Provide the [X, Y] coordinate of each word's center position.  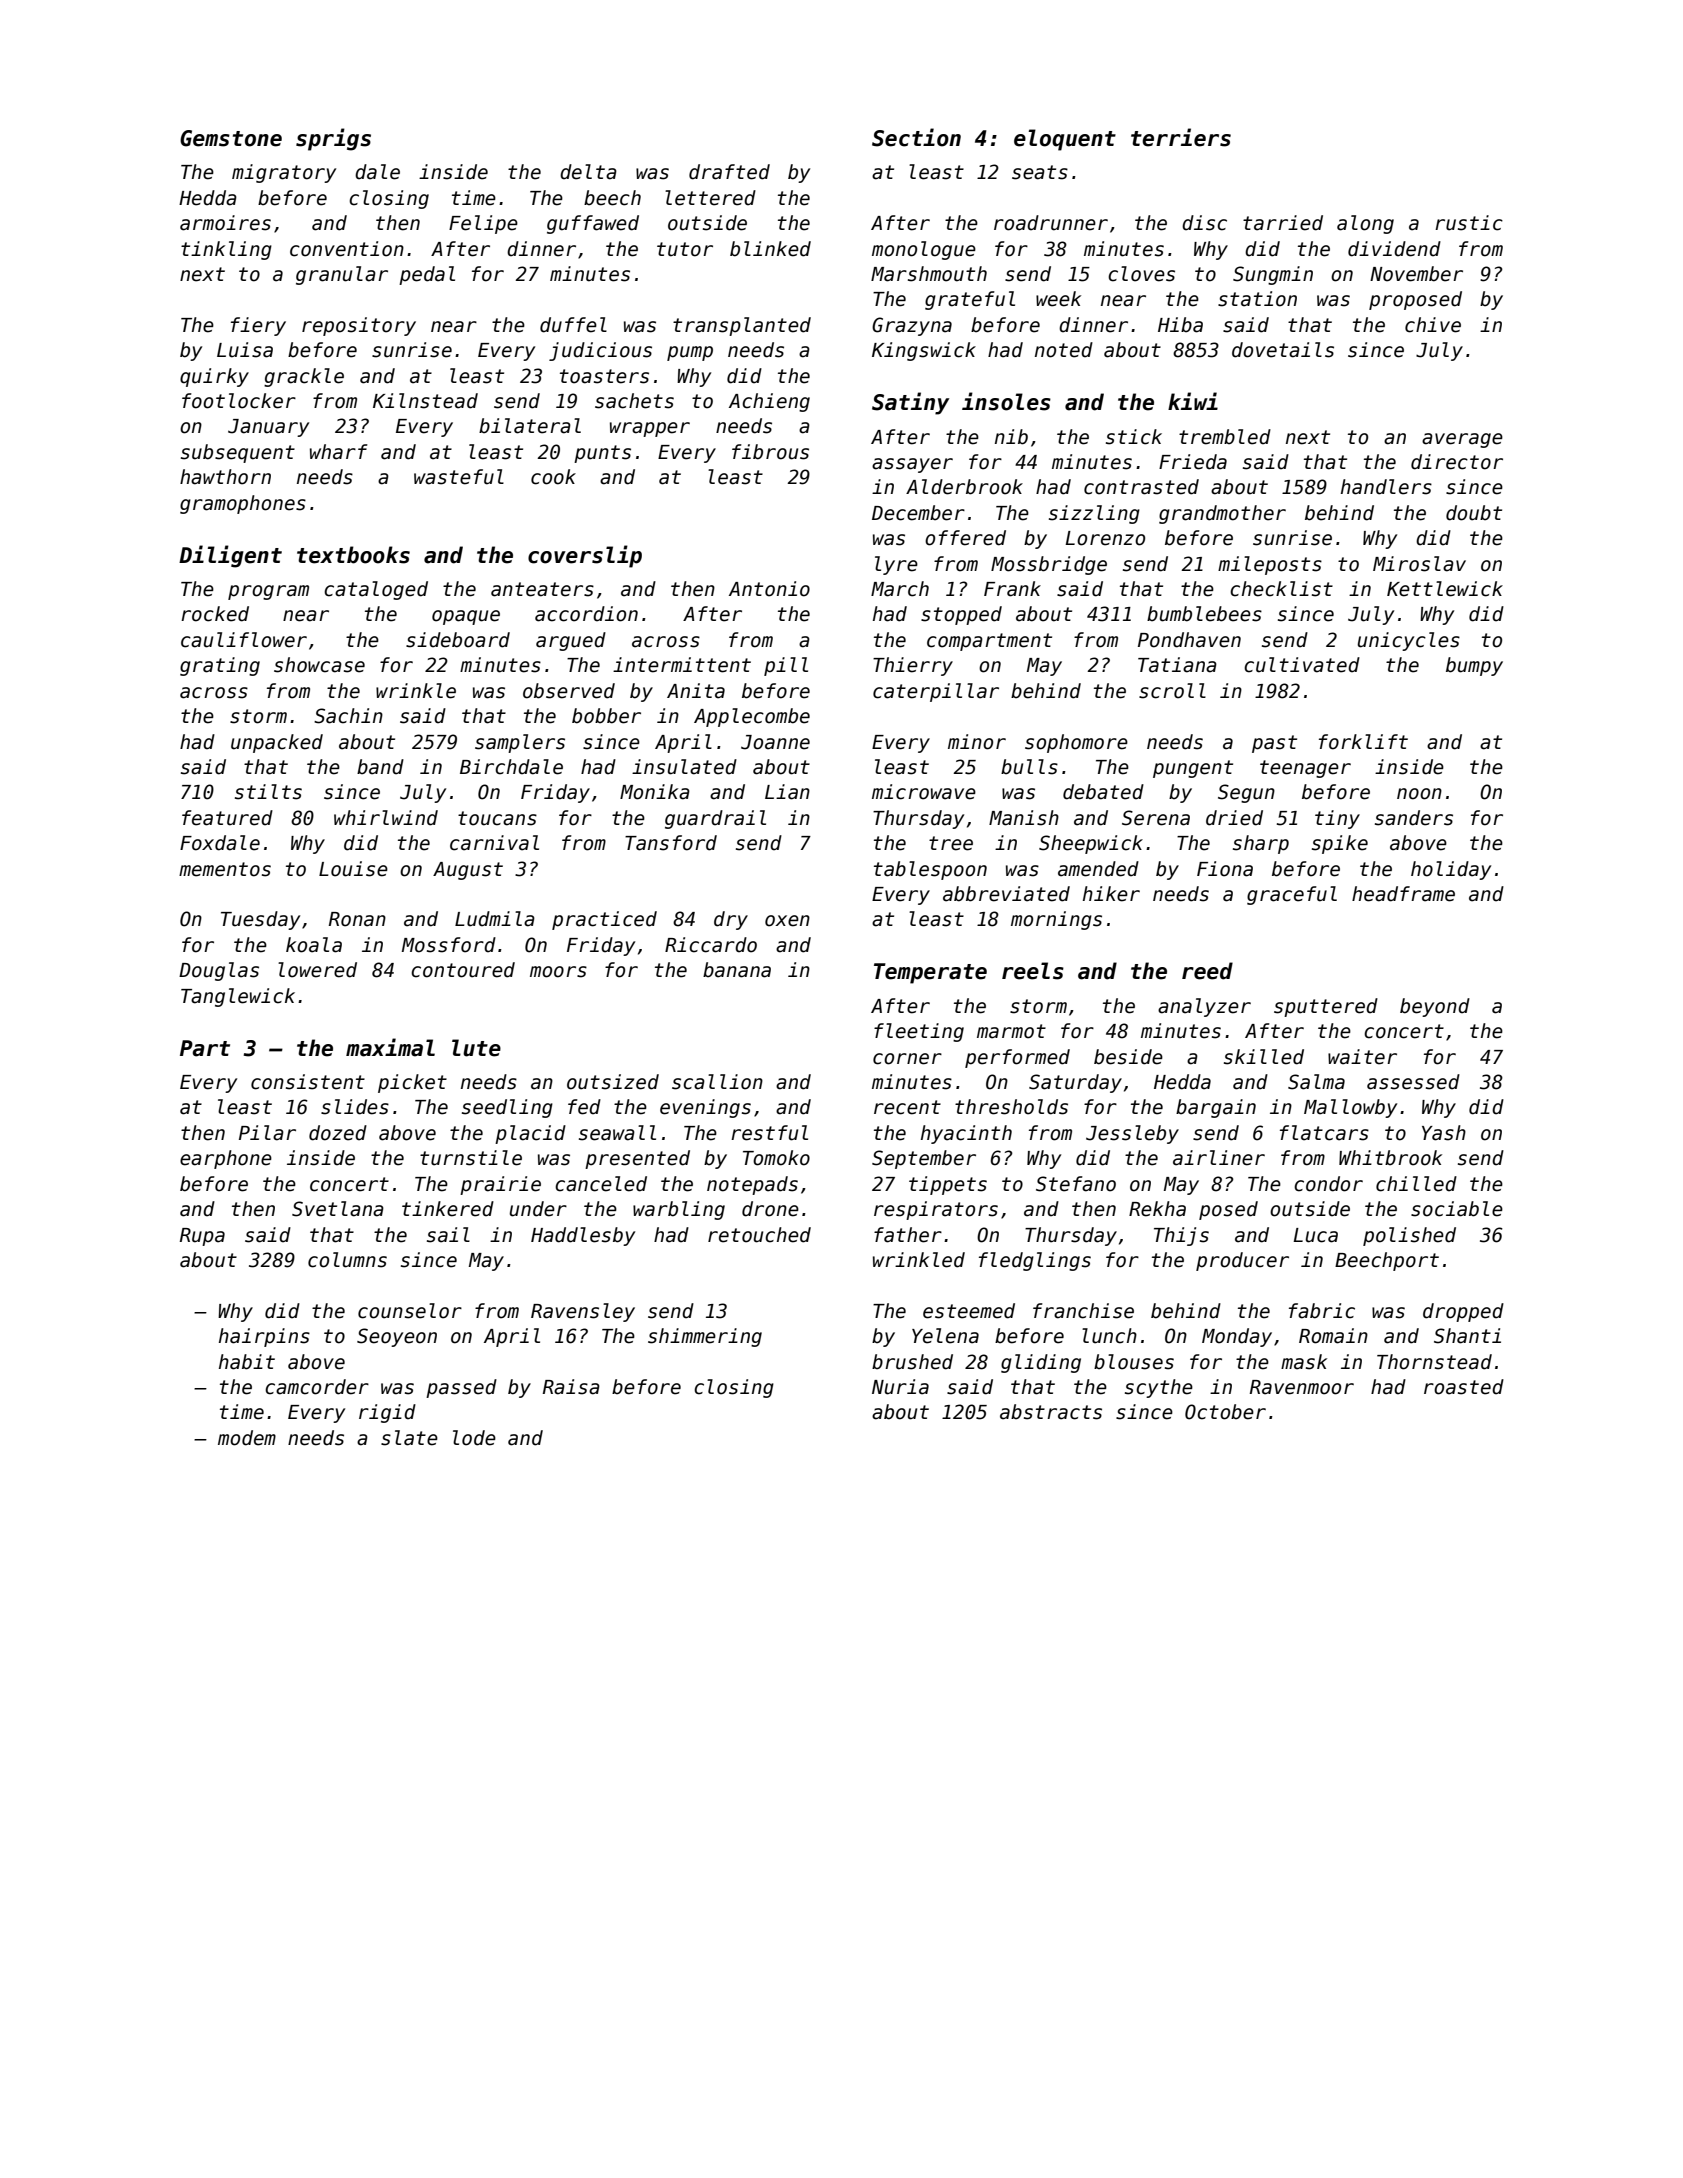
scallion [717, 1082]
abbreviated [1006, 894]
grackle [304, 377]
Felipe [483, 224]
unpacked [277, 743]
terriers [1181, 137]
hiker [1111, 894]
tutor [685, 249]
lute [476, 1048]
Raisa [571, 1387]
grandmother [1222, 514]
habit [247, 1362]
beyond [1435, 1007]
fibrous [770, 452]
